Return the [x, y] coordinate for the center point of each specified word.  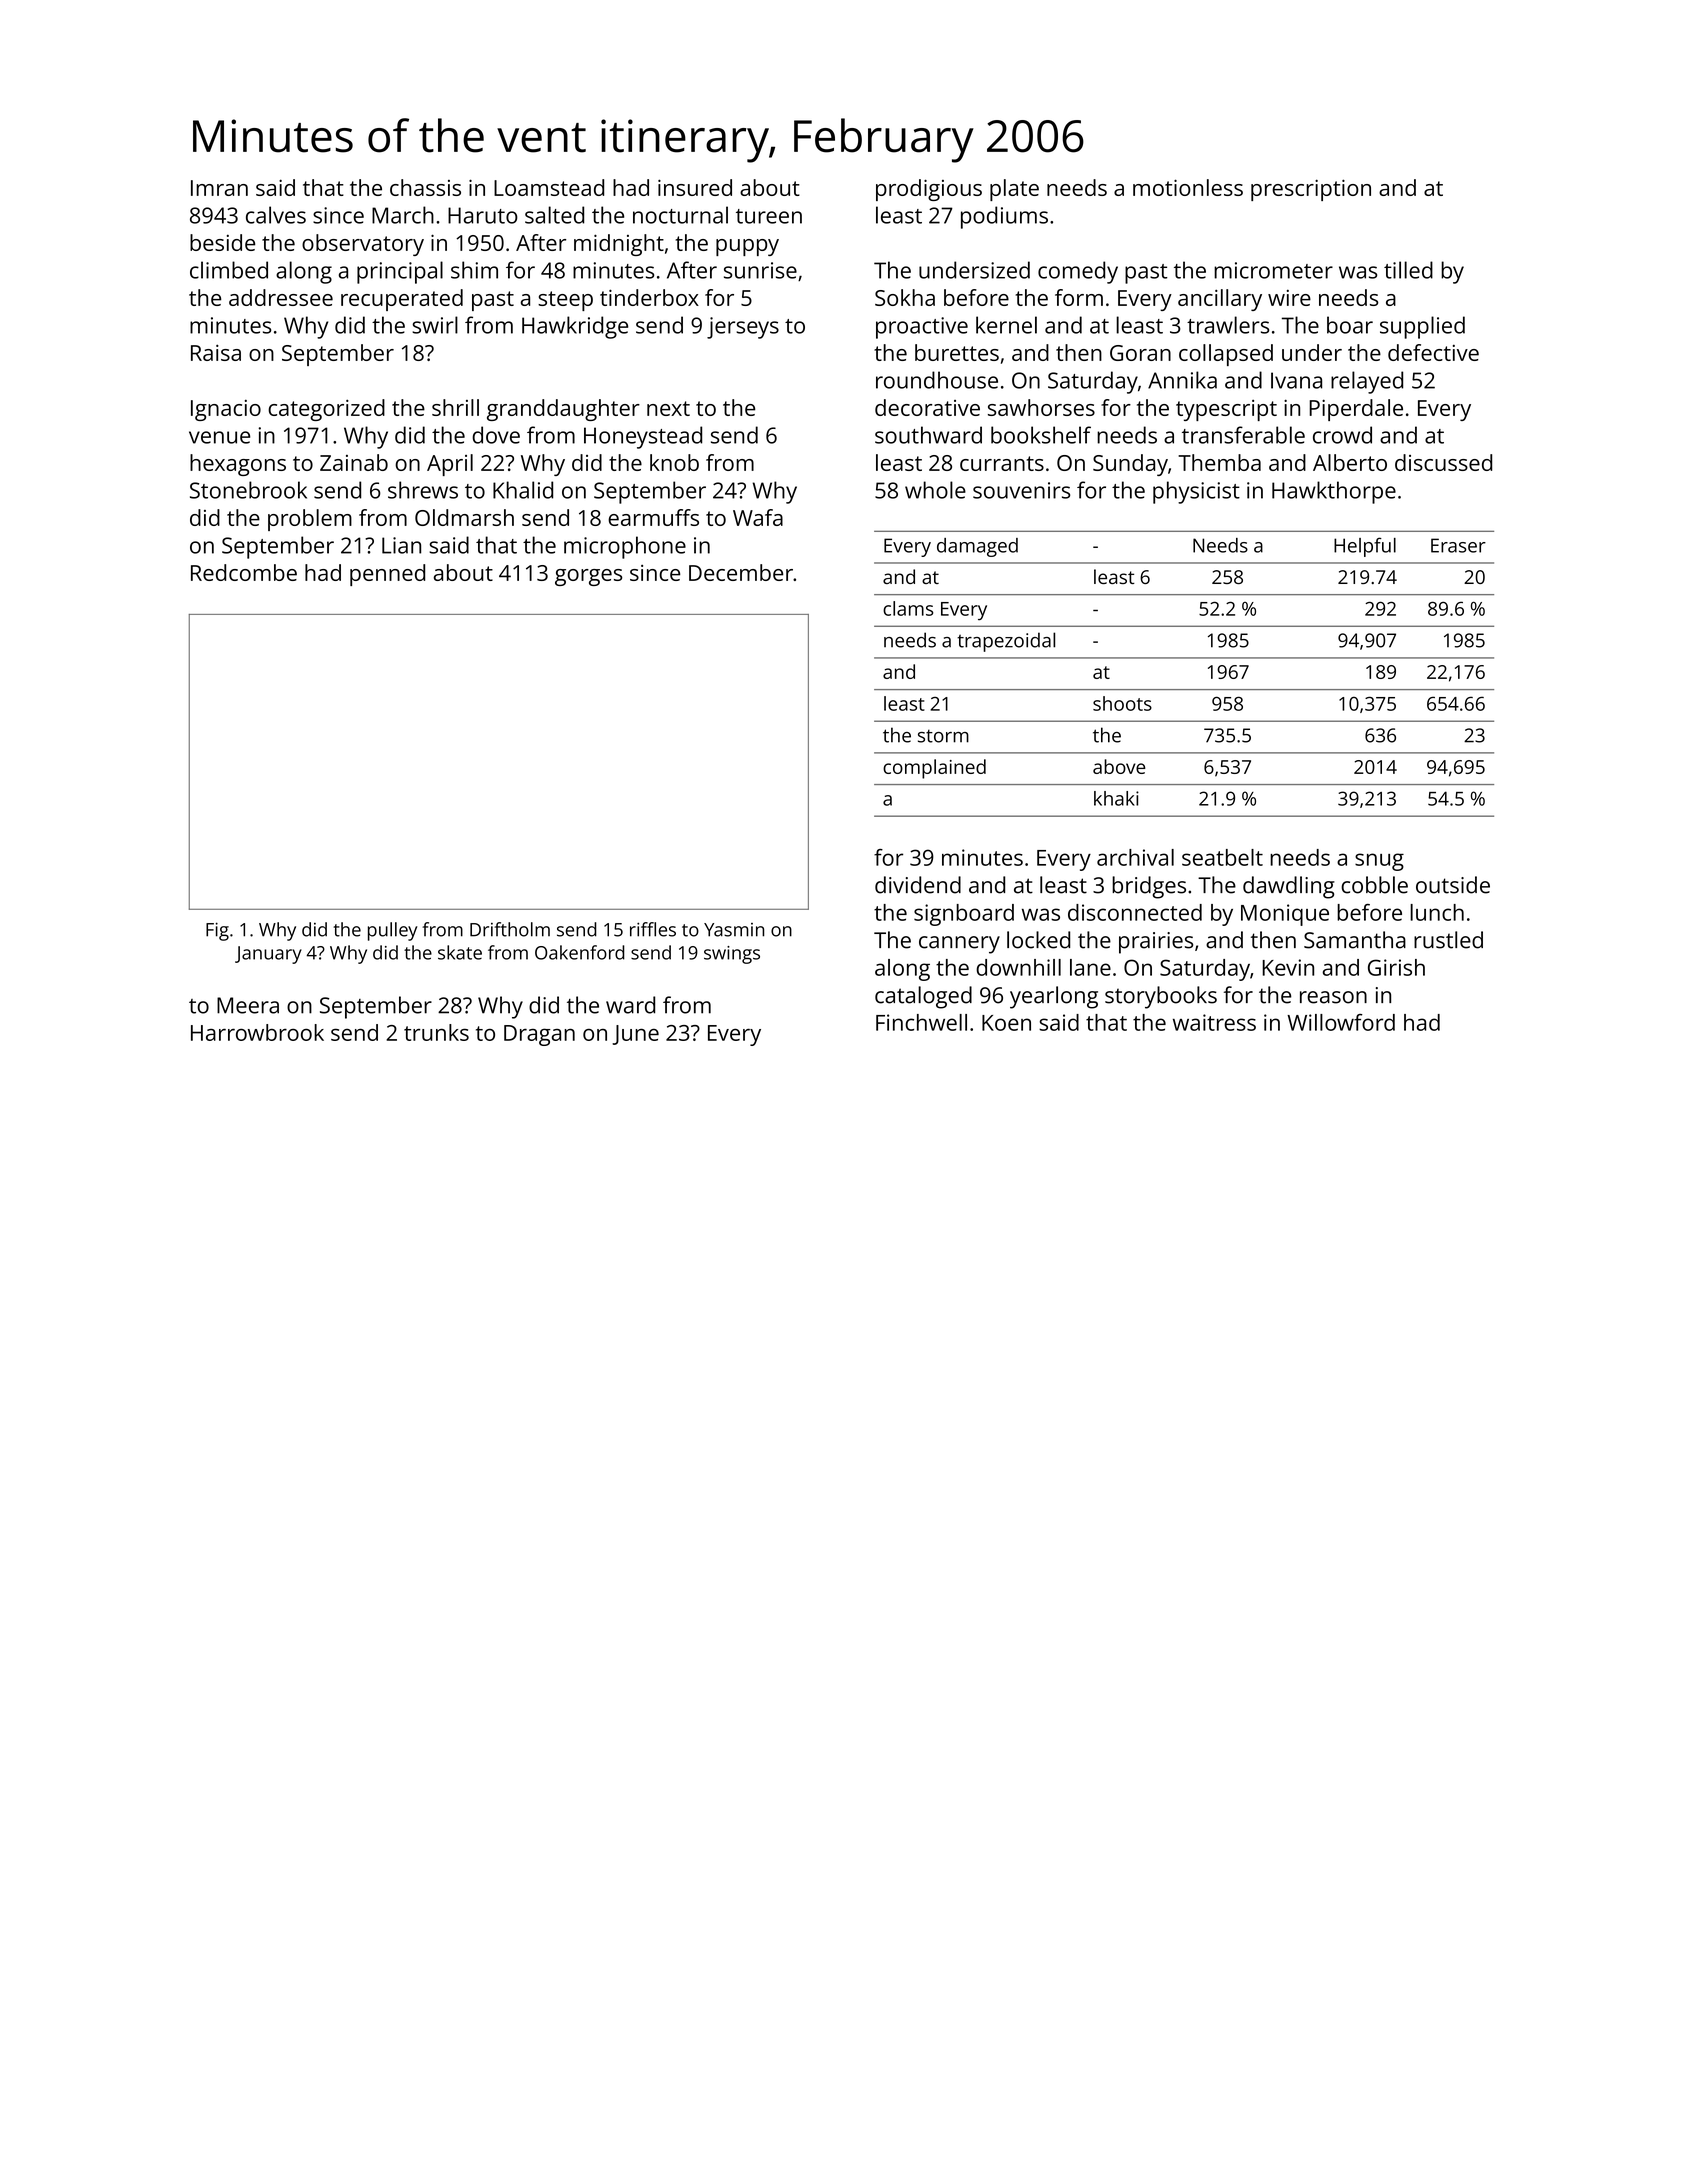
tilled [1408, 270]
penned [387, 575]
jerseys [743, 328]
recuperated [402, 300]
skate [460, 952]
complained [934, 769]
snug [1379, 862]
